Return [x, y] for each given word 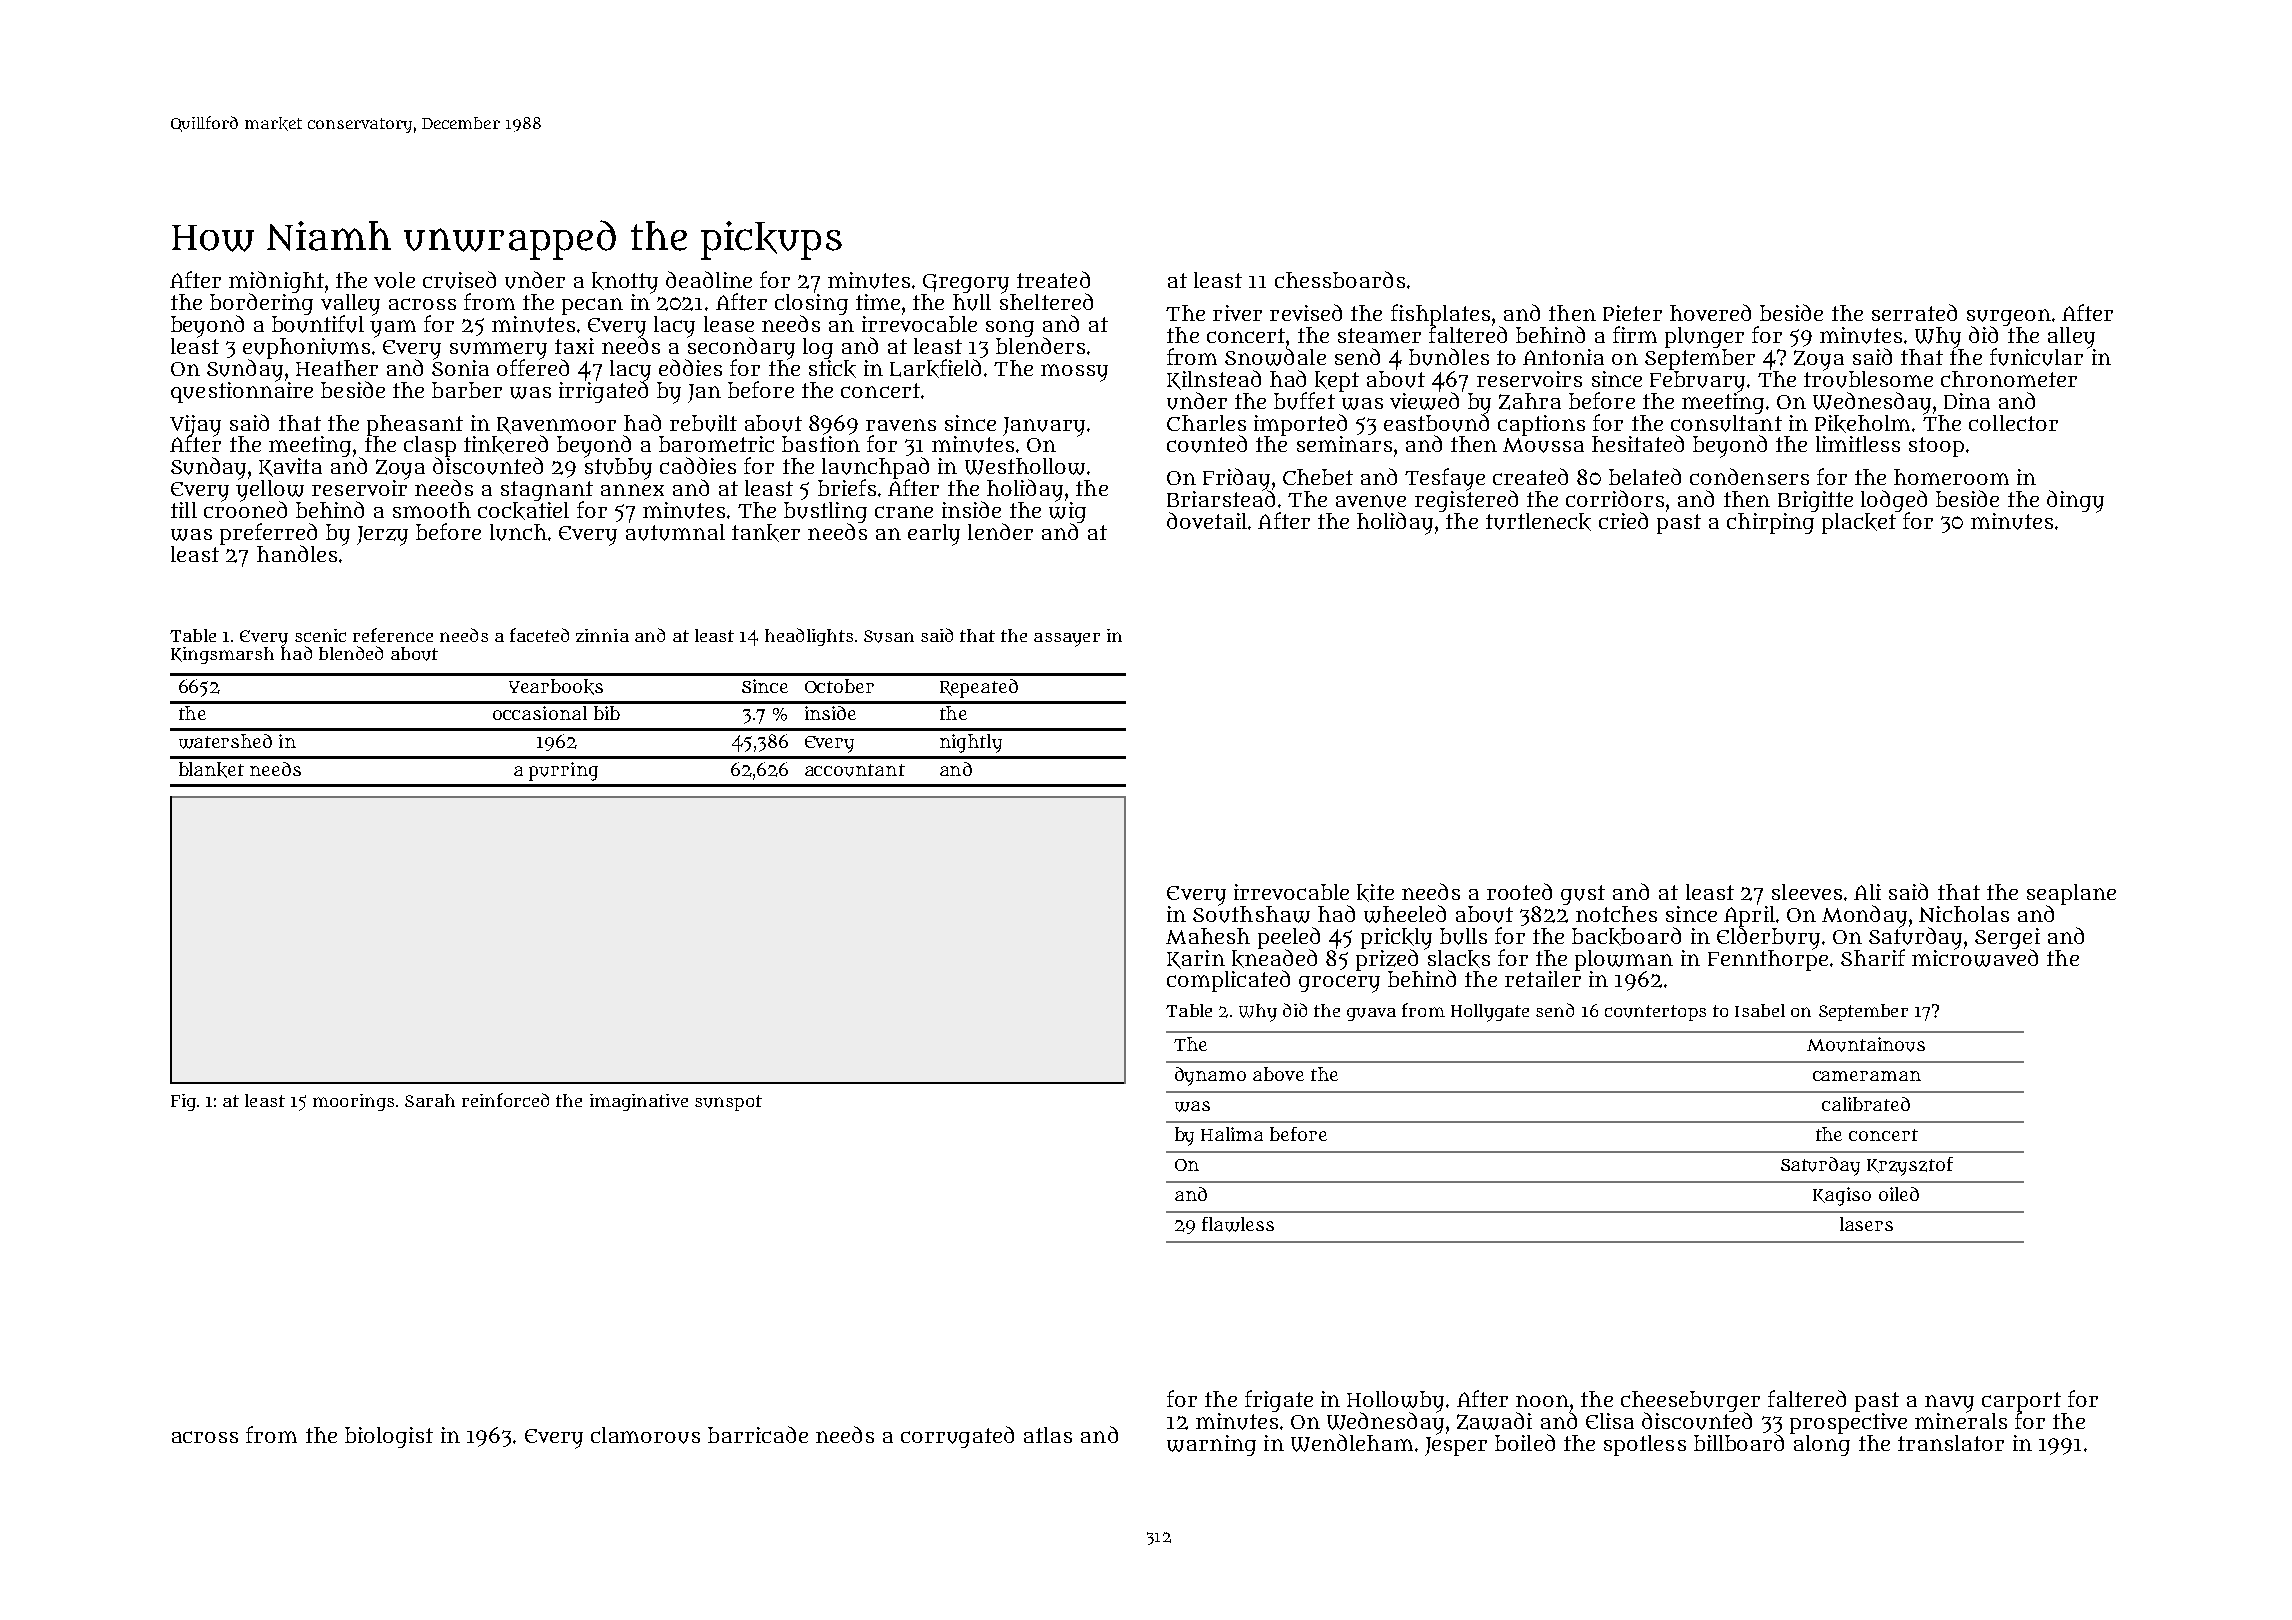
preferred [268, 534]
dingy [2075, 501]
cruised [459, 280]
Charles [1206, 423]
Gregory [966, 284]
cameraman [1867, 1076]
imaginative [639, 1102]
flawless [1238, 1224]
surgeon [2009, 317]
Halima [1232, 1134]
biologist [389, 1437]
